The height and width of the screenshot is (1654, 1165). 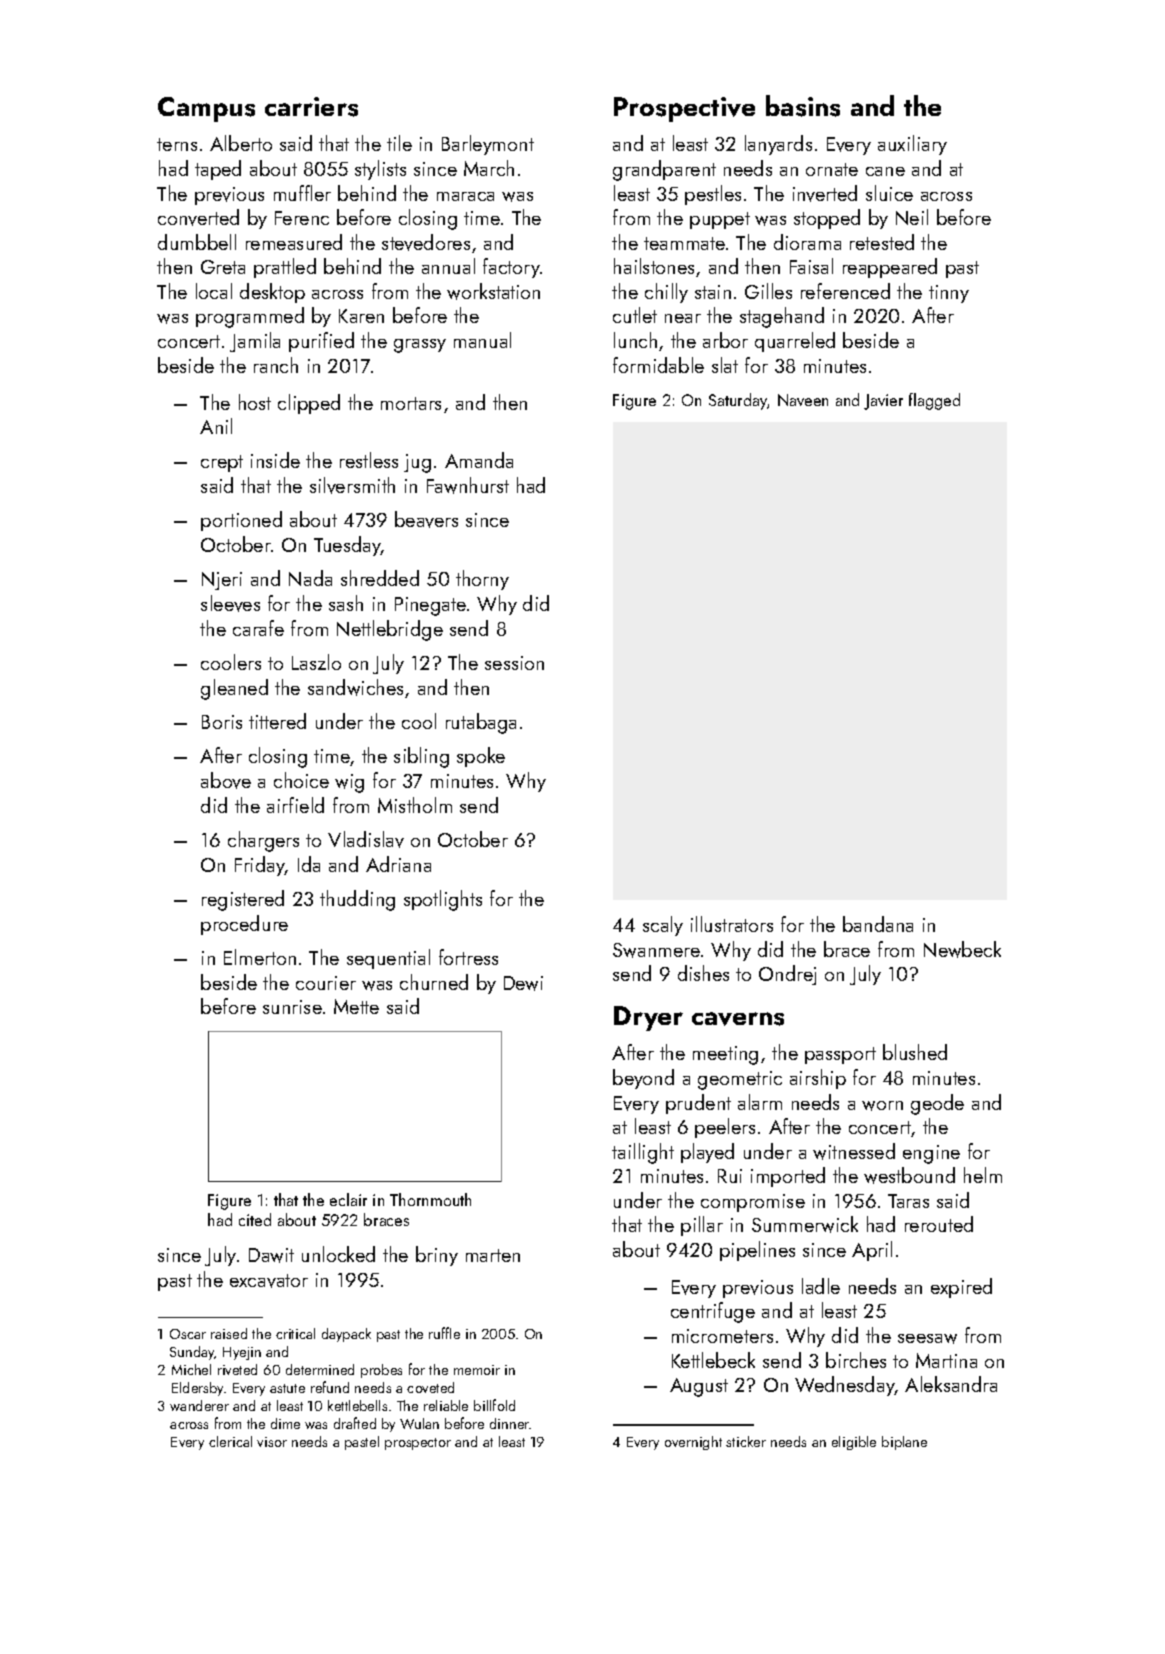 What do you see at coordinates (803, 106) in the screenshot?
I see `basins` at bounding box center [803, 106].
